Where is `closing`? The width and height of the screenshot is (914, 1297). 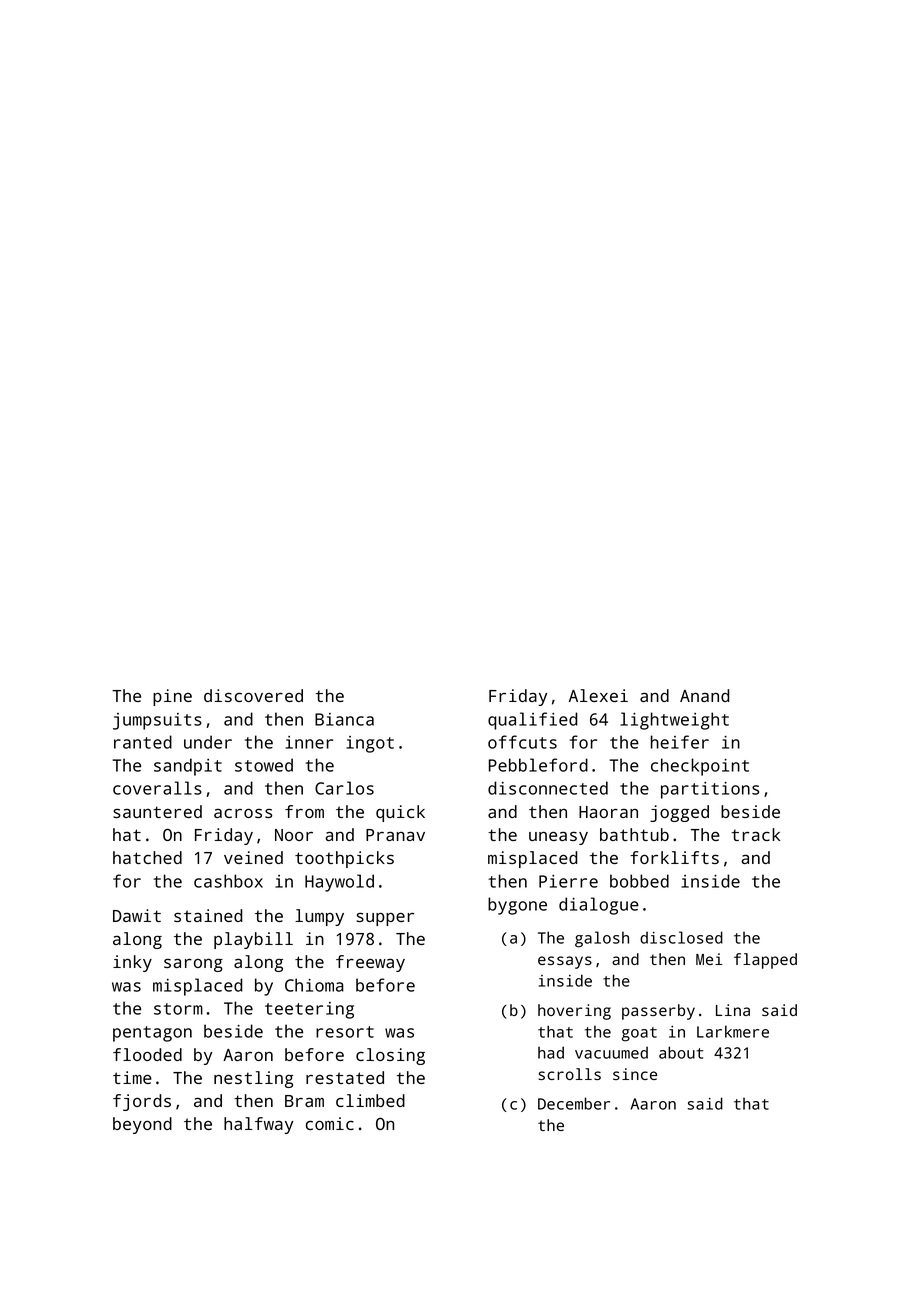 closing is located at coordinates (390, 1056).
